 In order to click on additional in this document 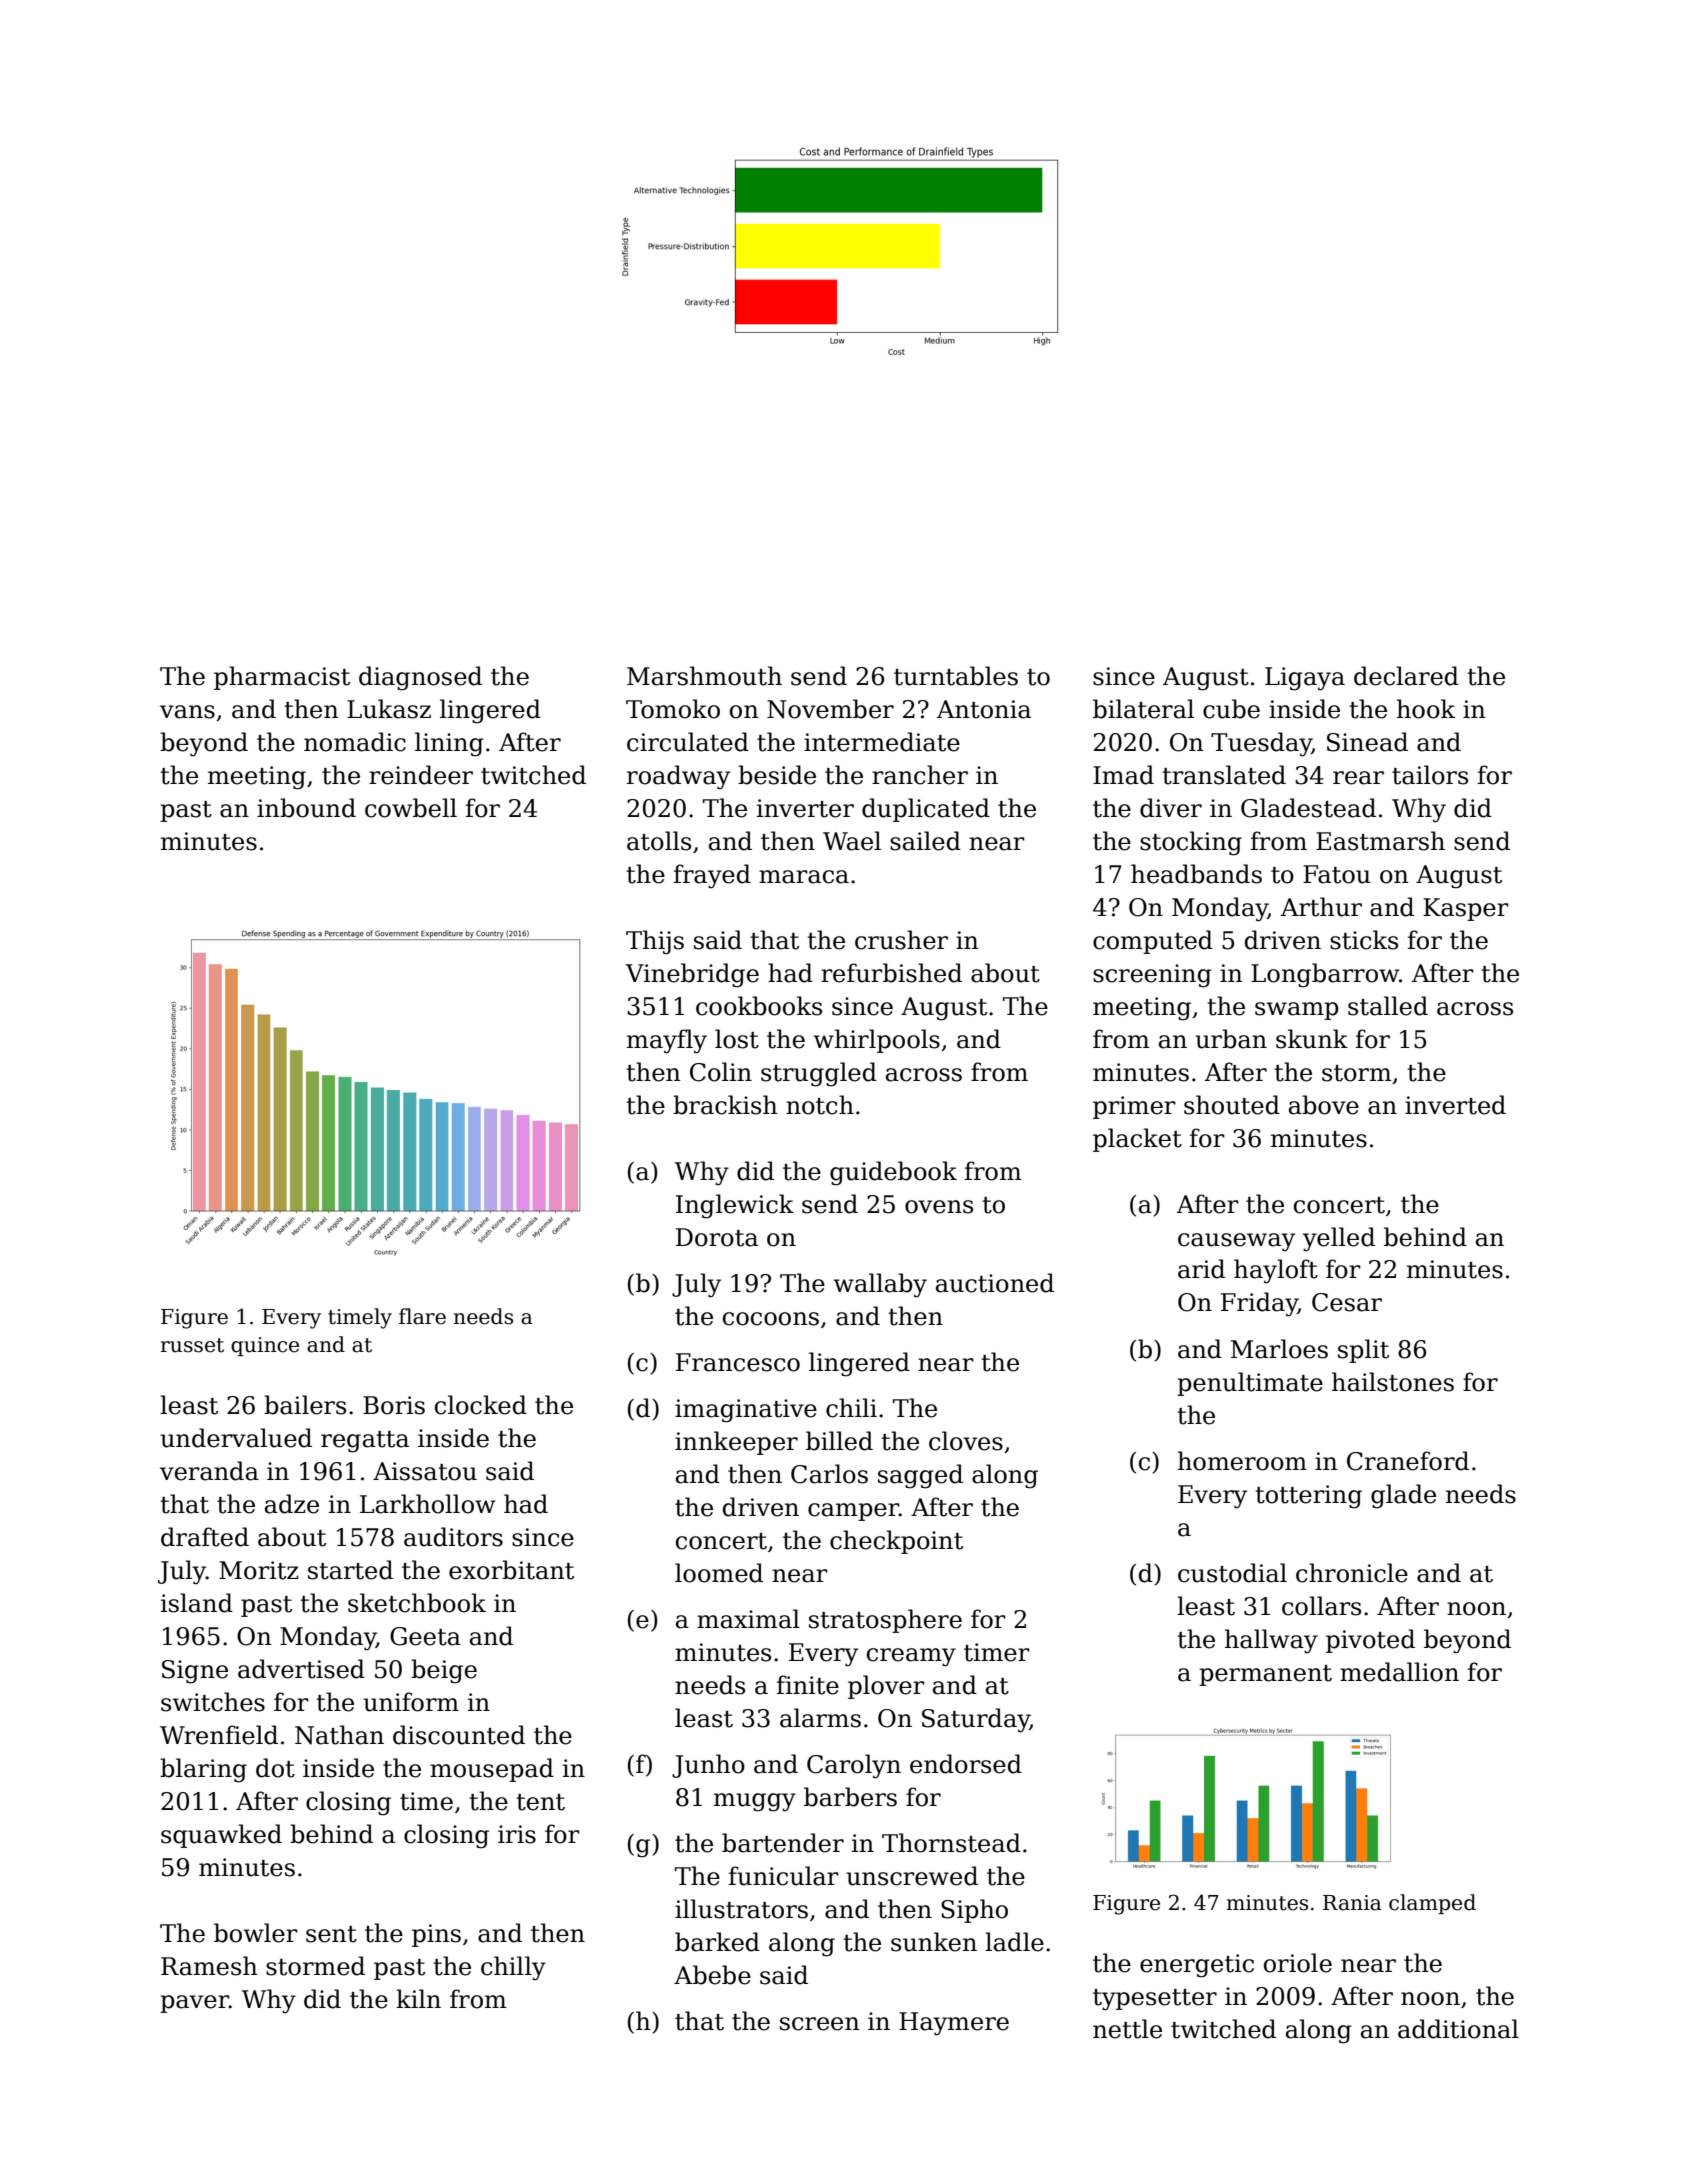, I will do `click(1458, 2029)`.
